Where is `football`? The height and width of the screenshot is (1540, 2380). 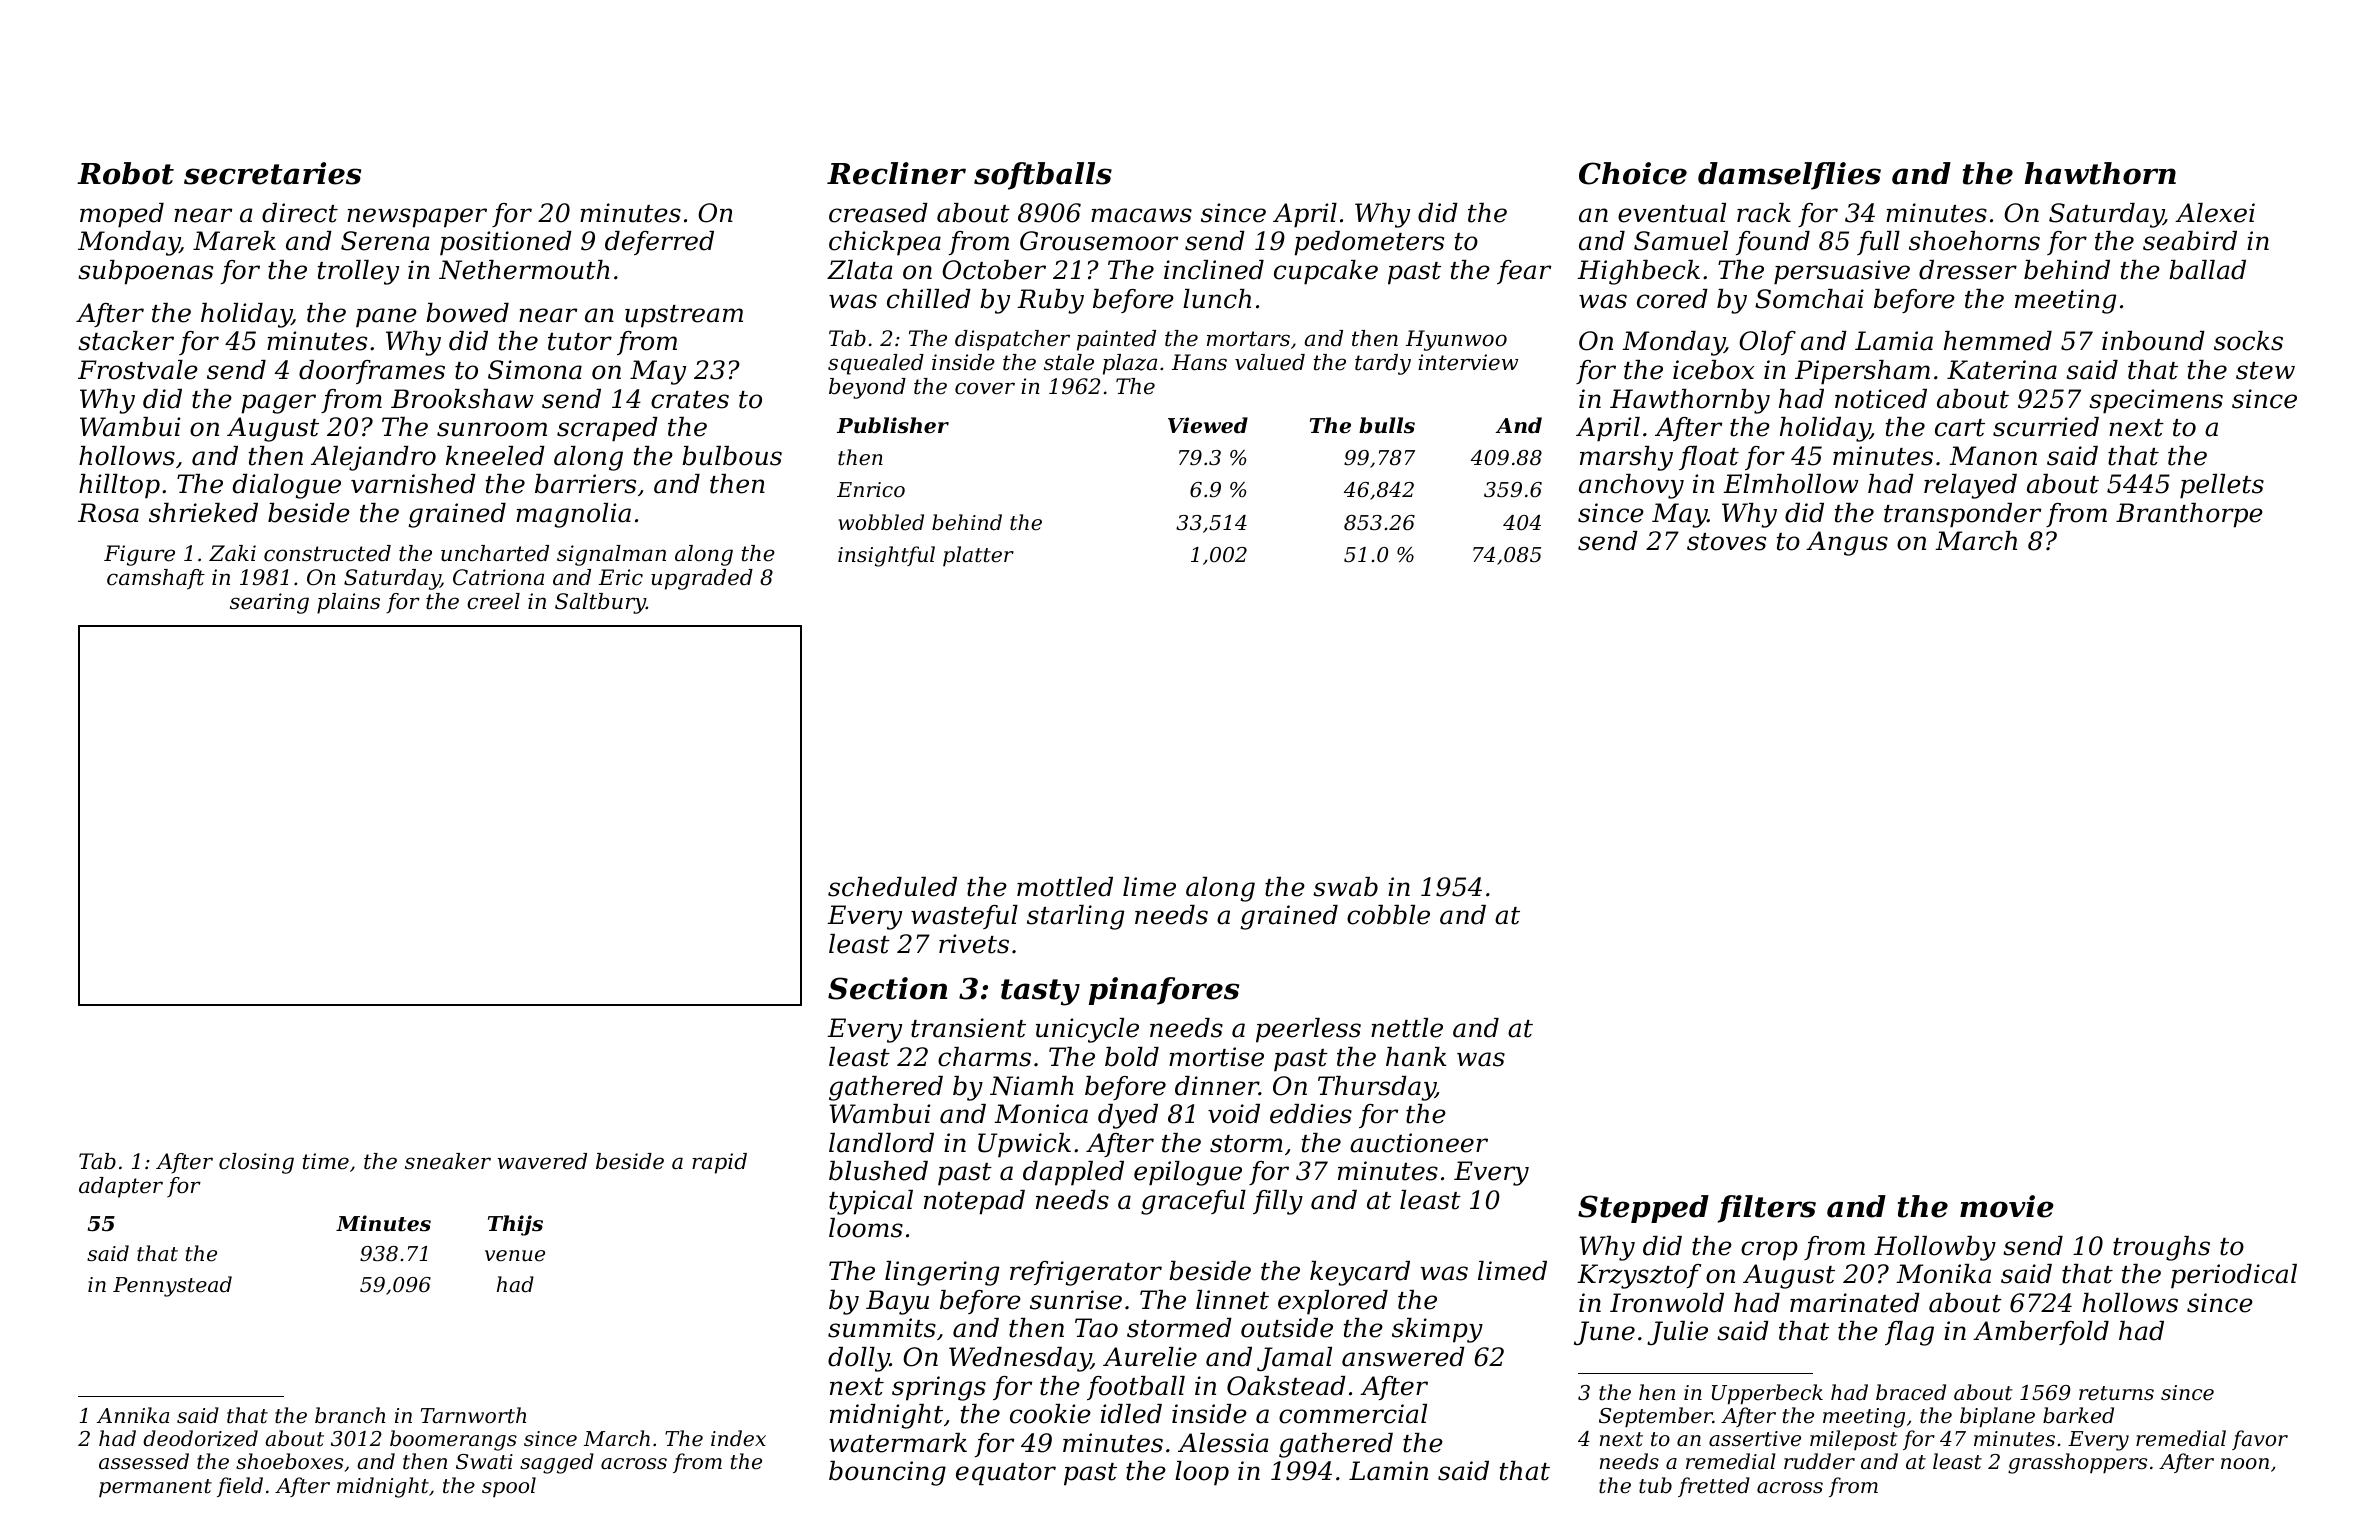 football is located at coordinates (1136, 1388).
